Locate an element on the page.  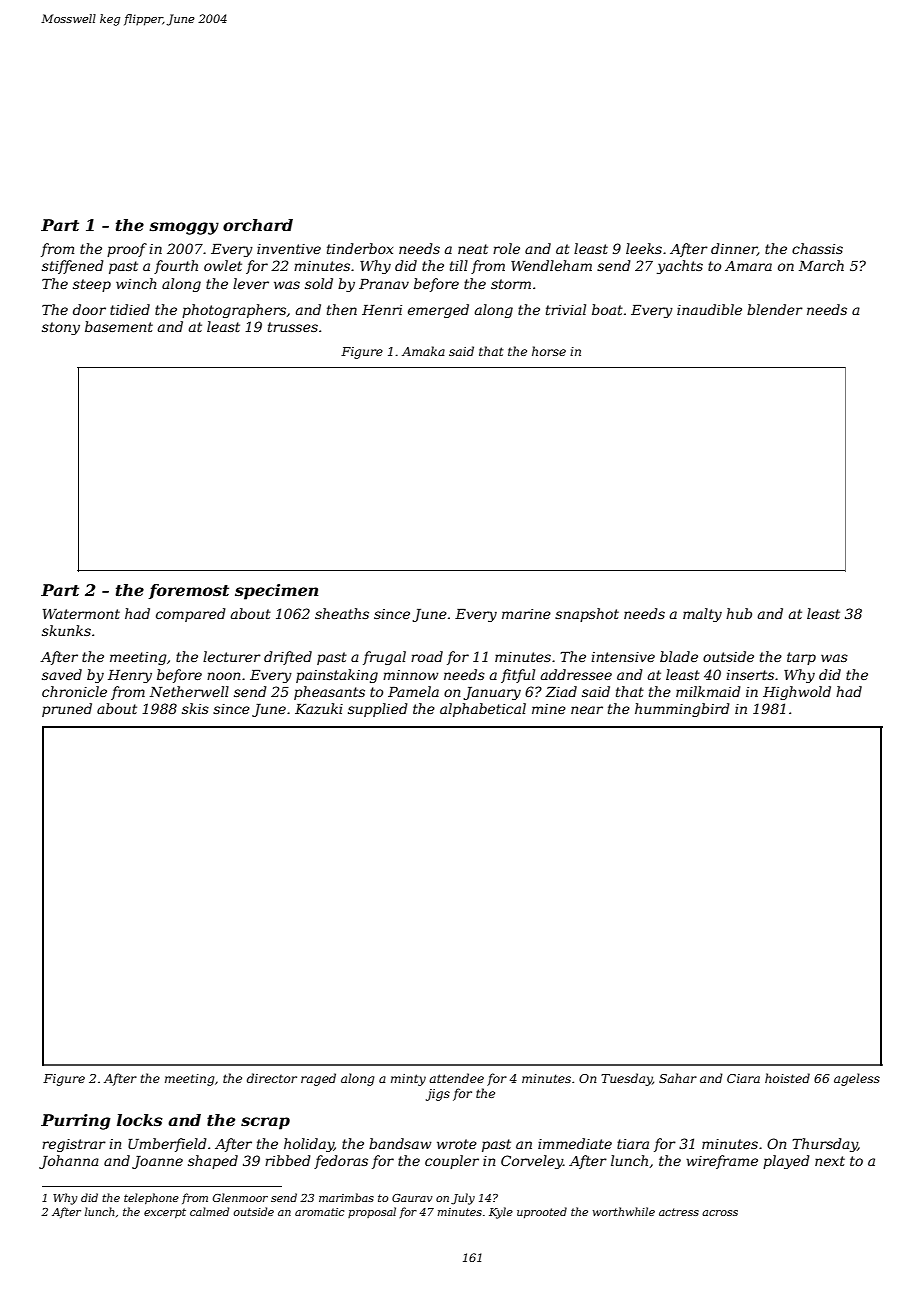
shaped is located at coordinates (213, 1162).
